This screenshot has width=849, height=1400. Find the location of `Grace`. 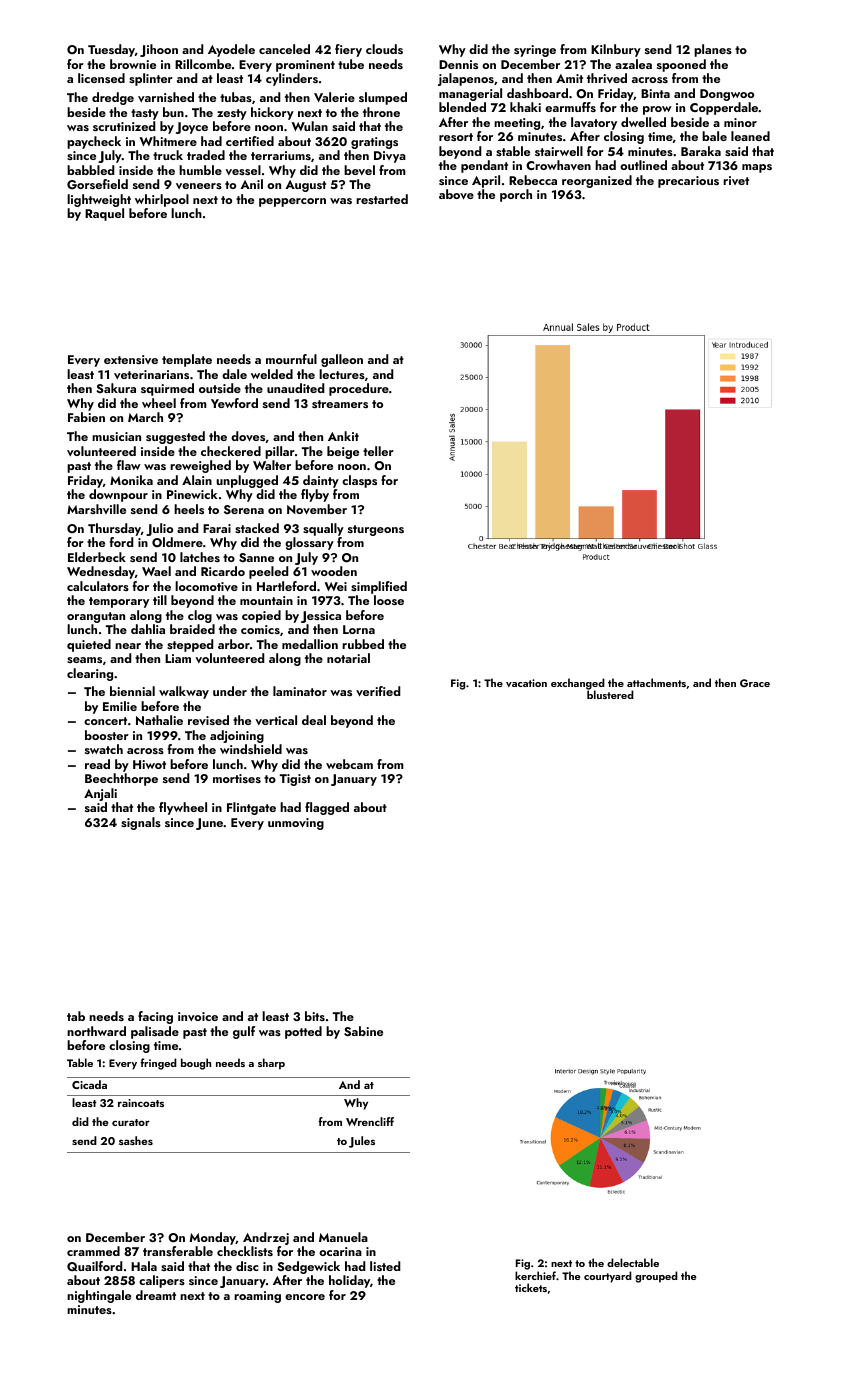

Grace is located at coordinates (755, 683).
